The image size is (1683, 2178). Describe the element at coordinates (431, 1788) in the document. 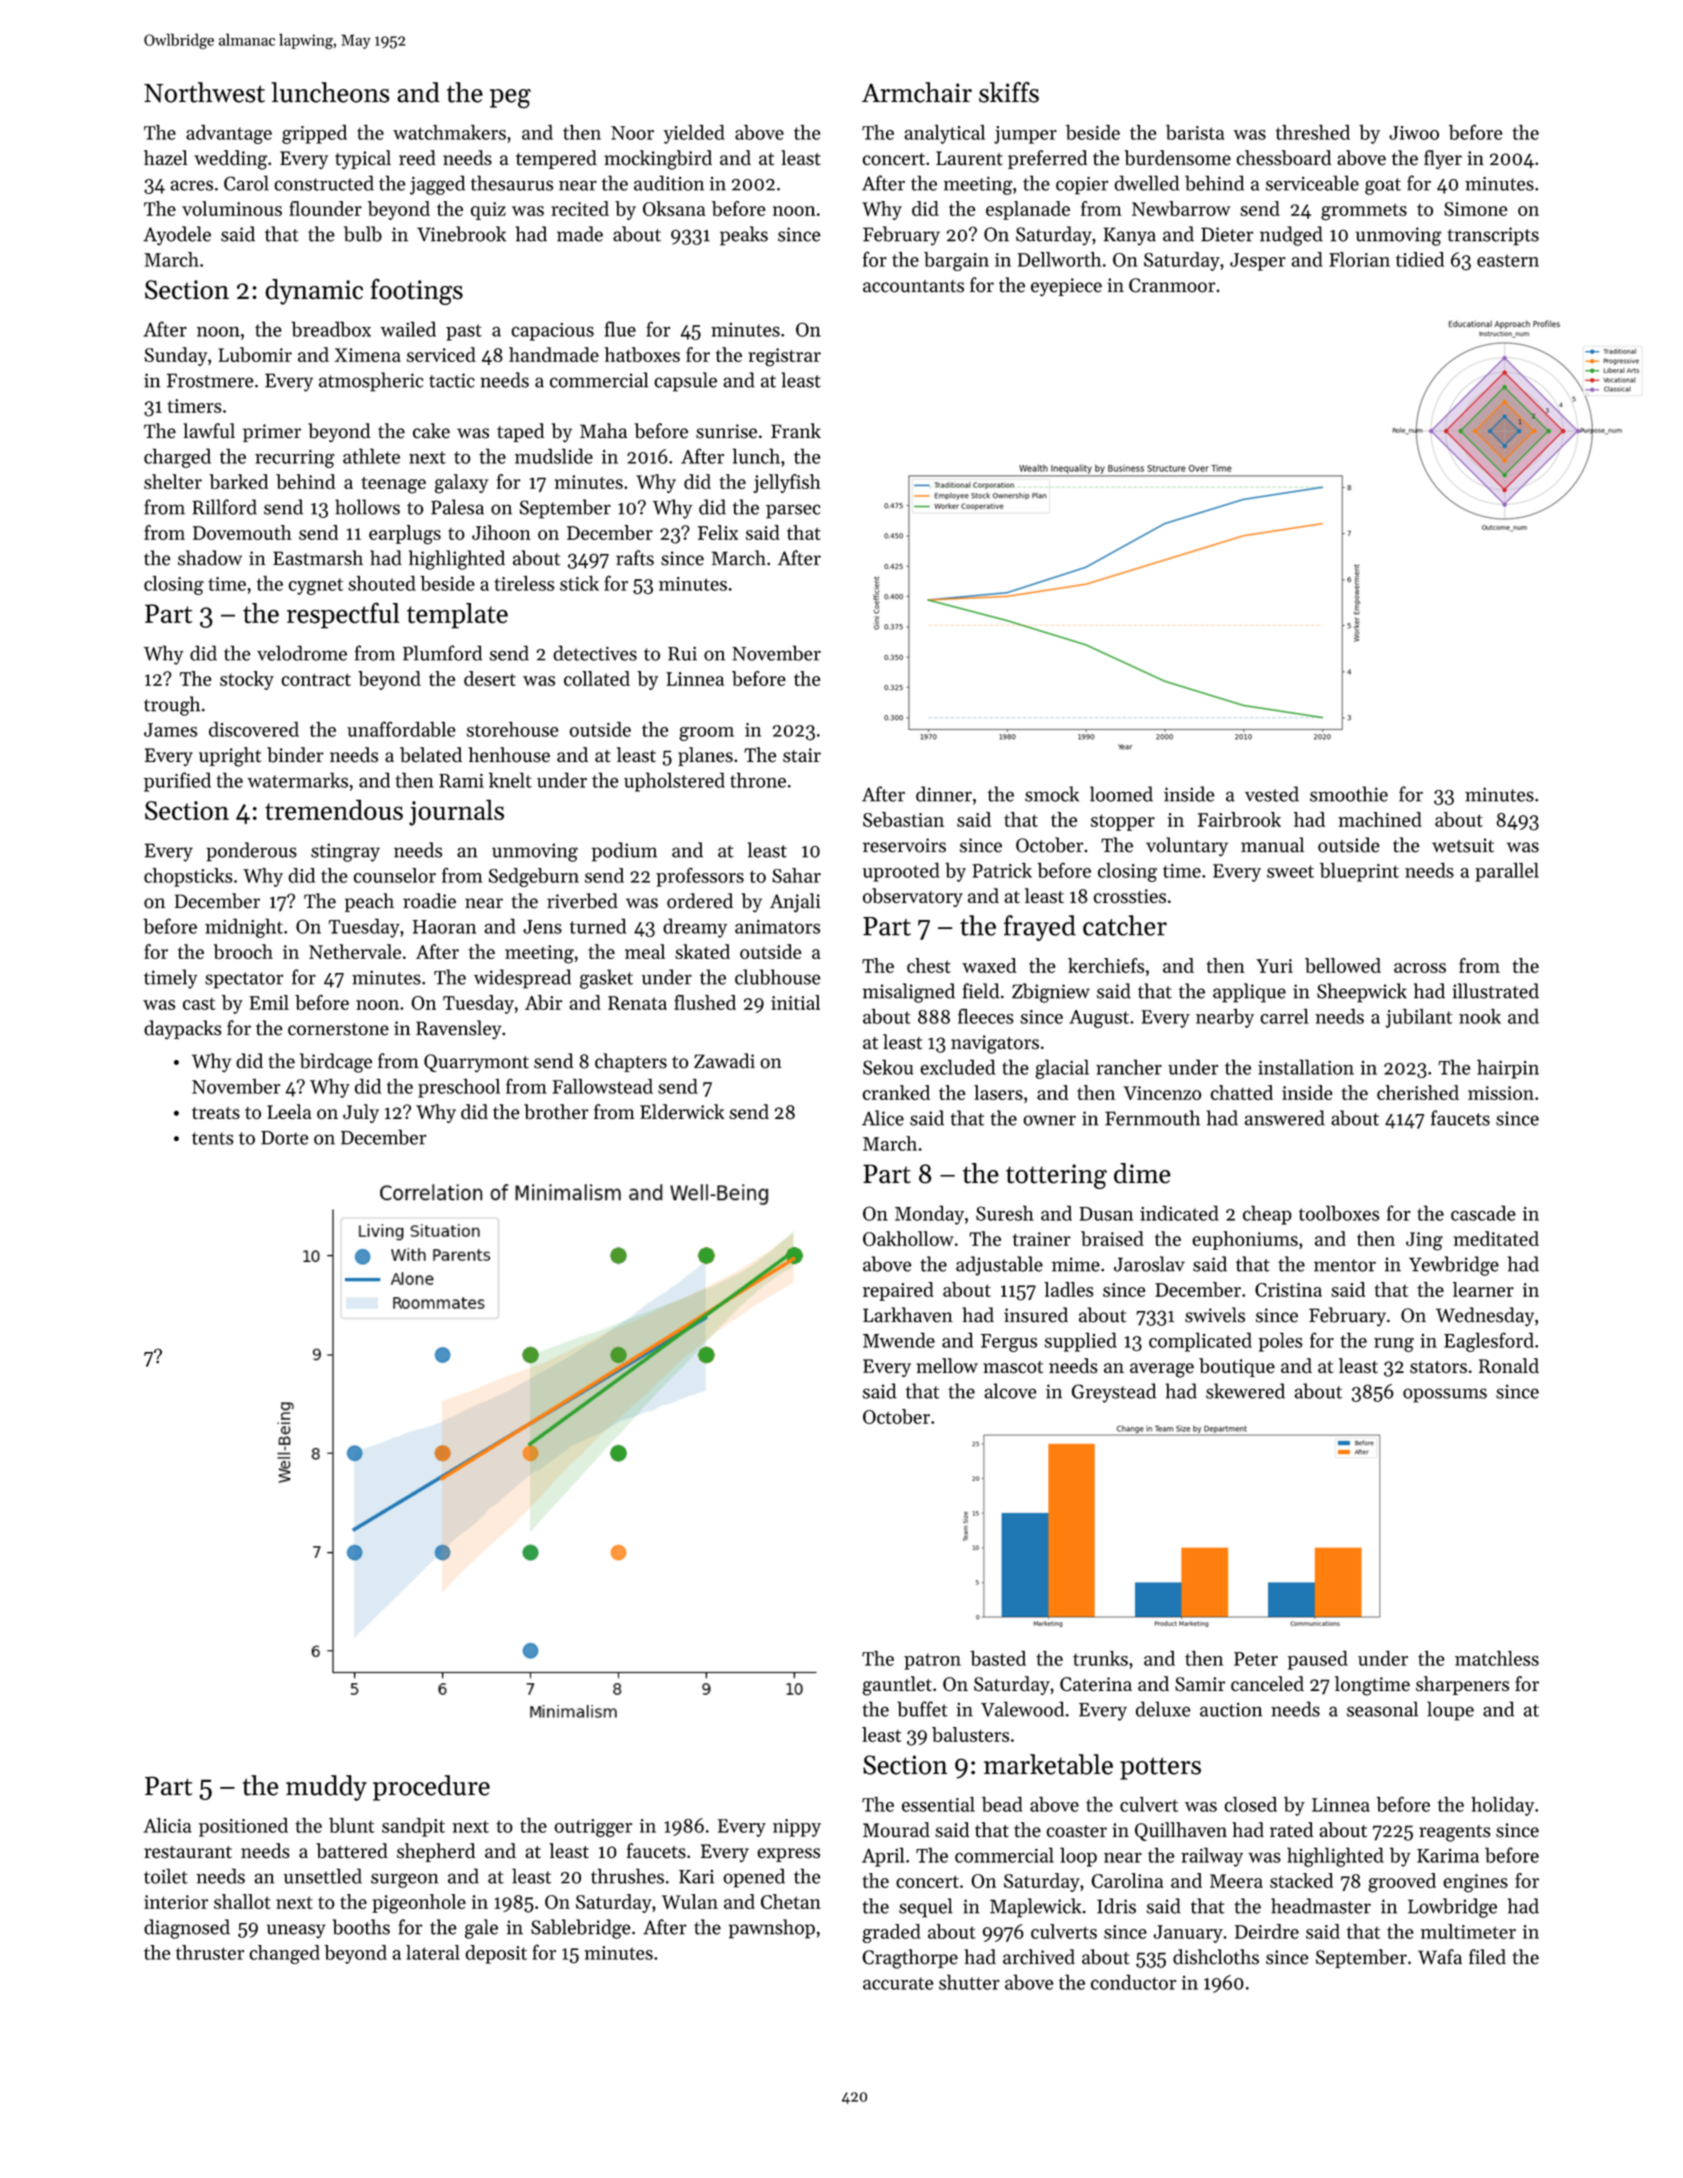

I see `procedure` at that location.
